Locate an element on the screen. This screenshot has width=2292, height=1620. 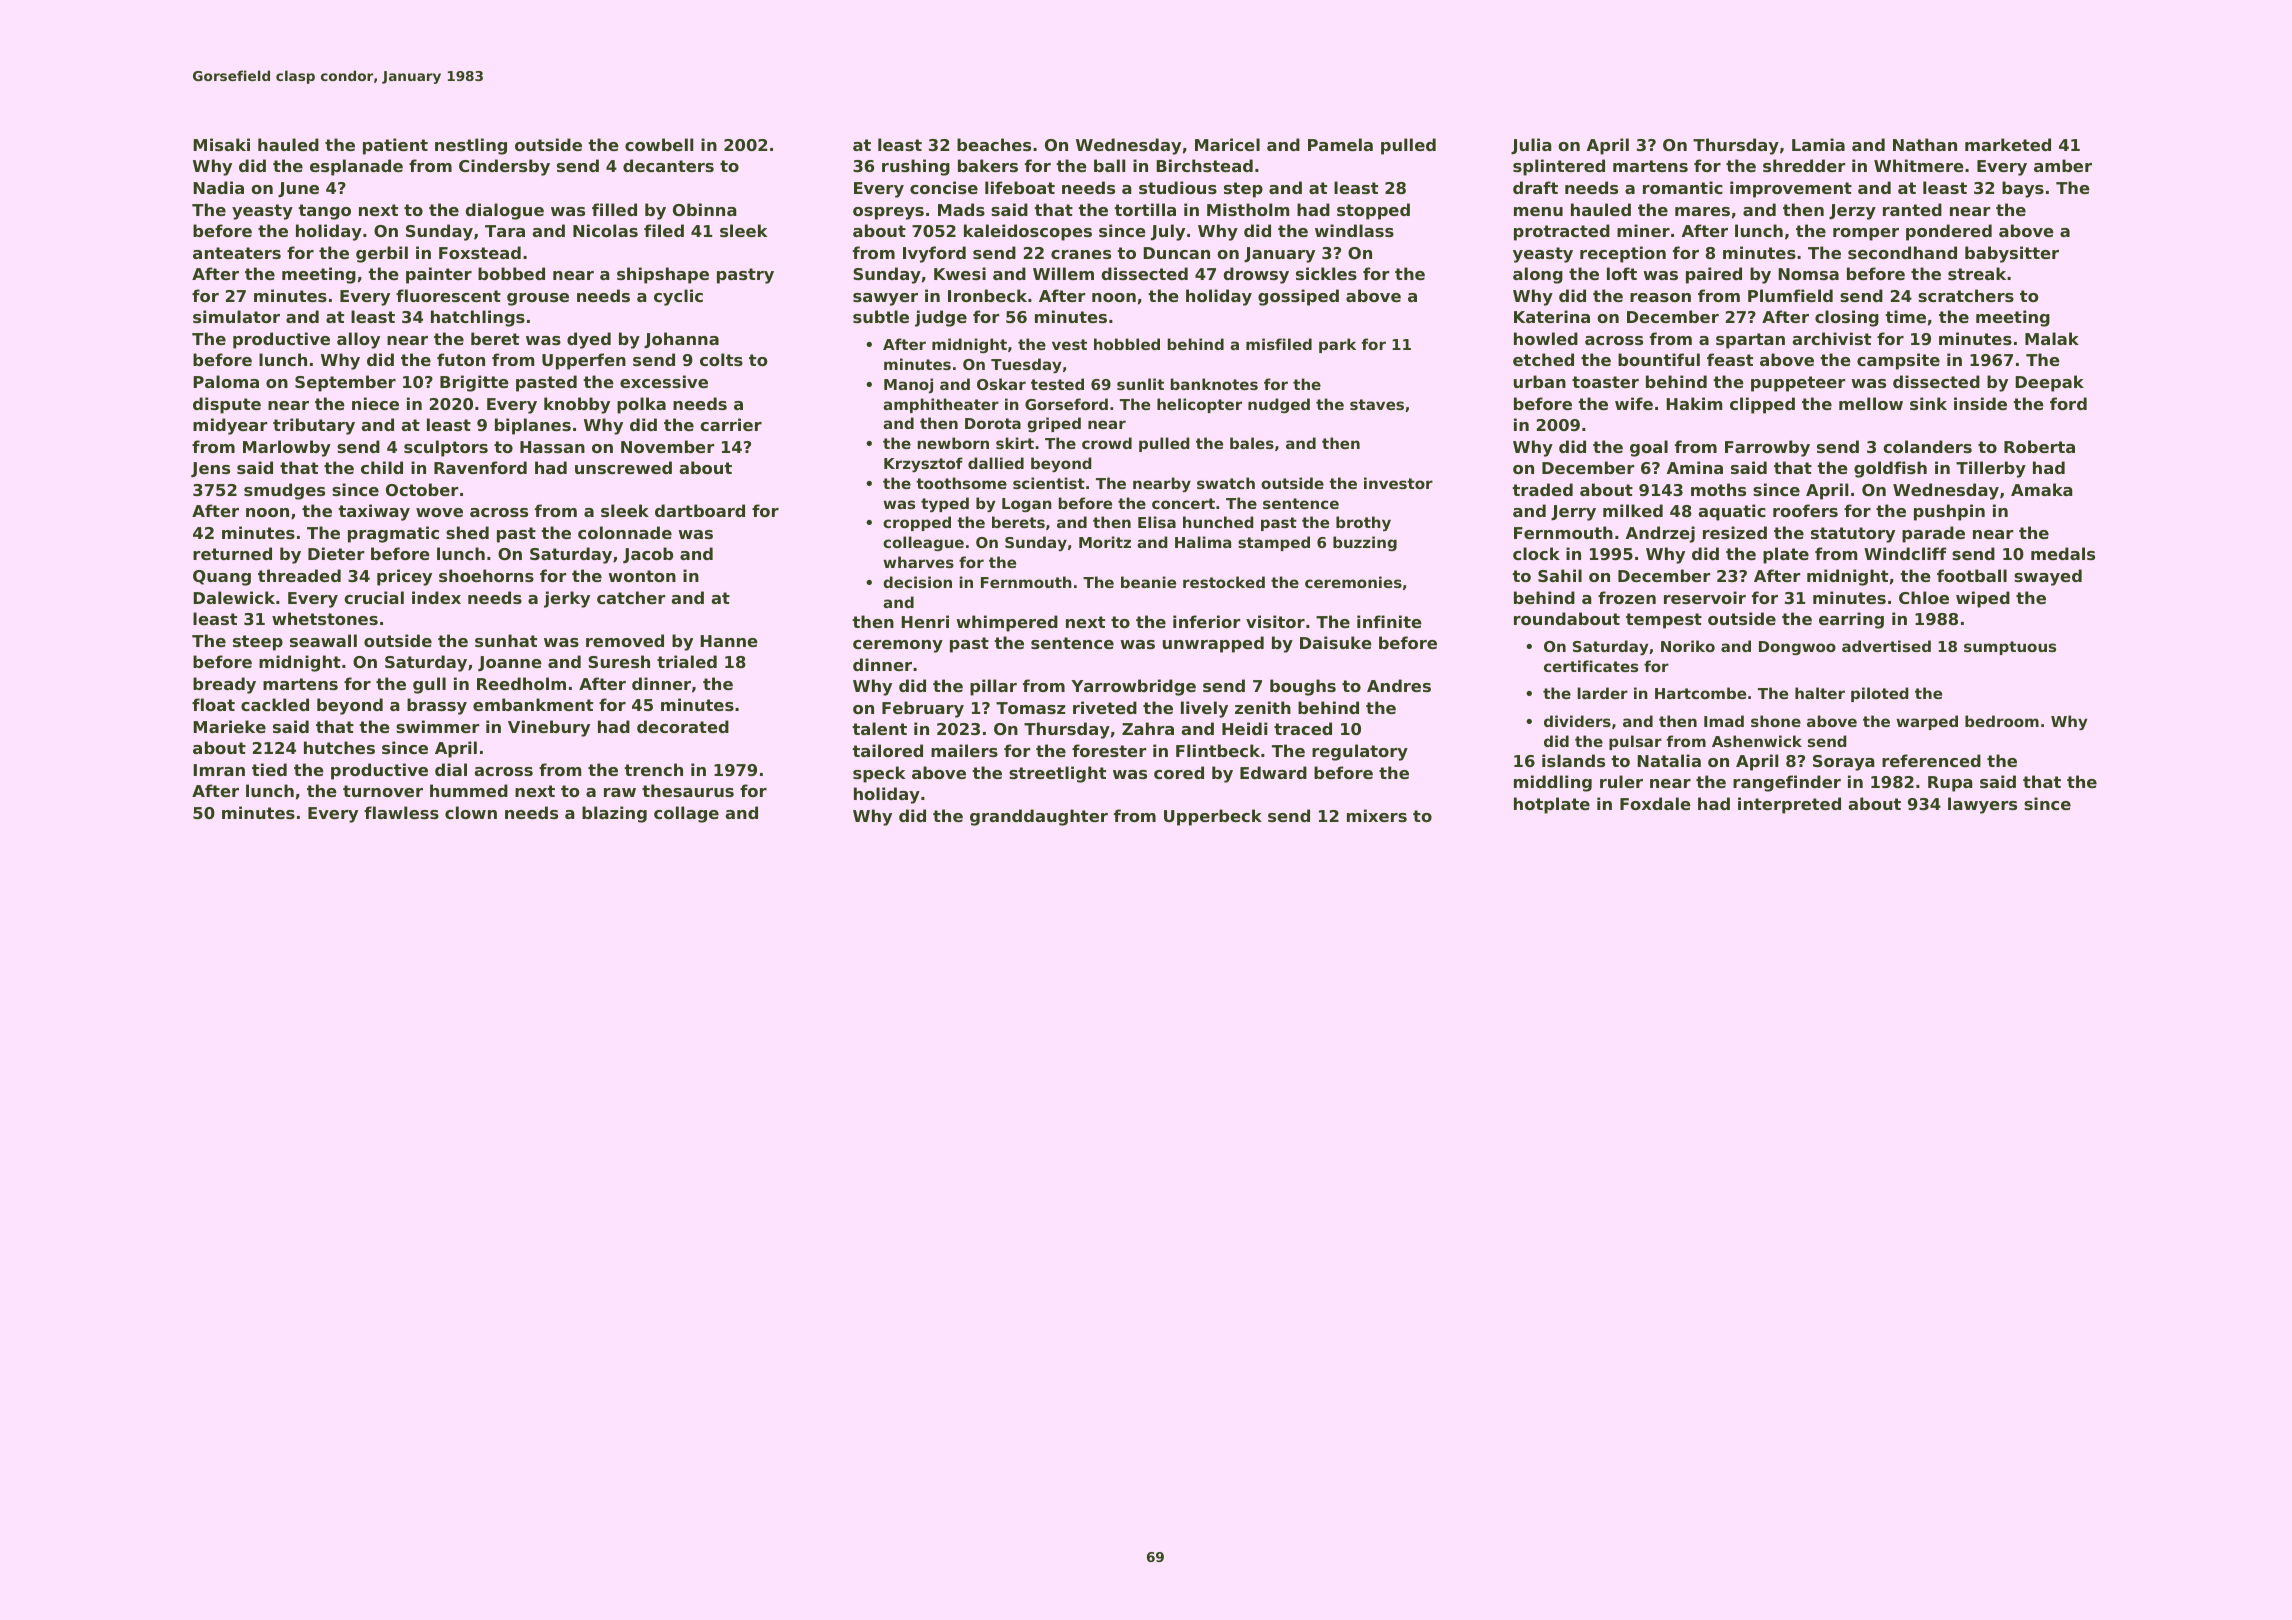
Cindersby is located at coordinates (504, 167).
